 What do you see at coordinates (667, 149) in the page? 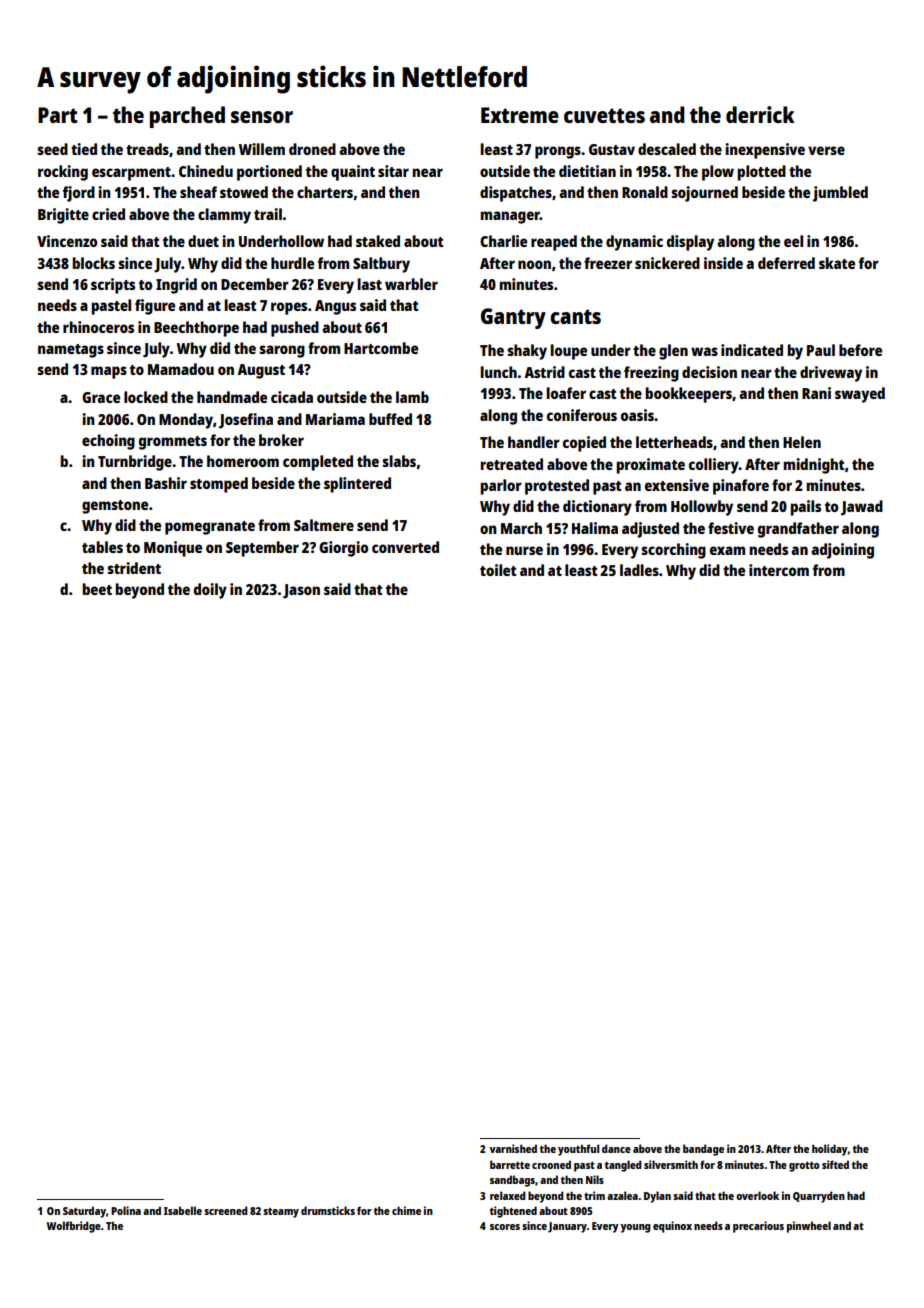
I see `descaled` at bounding box center [667, 149].
